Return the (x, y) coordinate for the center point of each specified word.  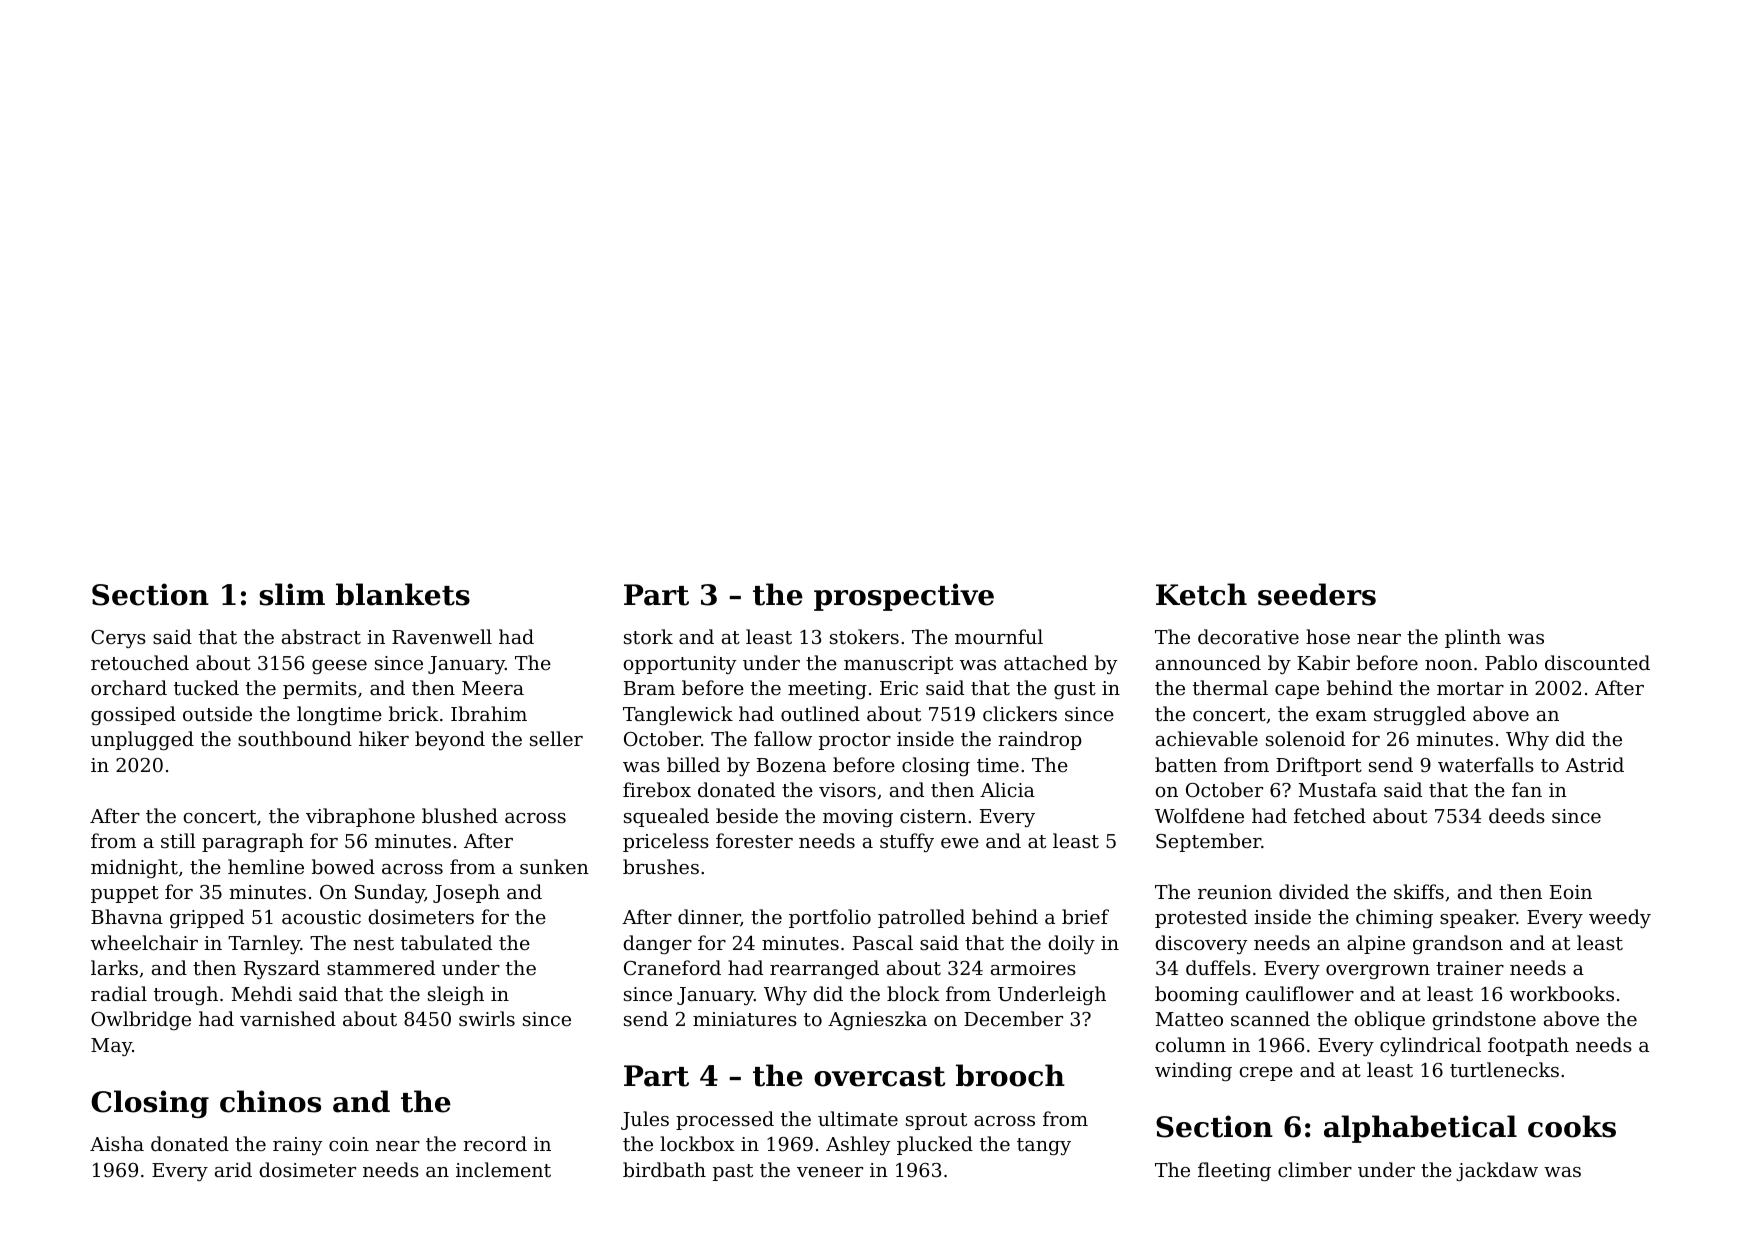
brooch (1010, 1075)
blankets (403, 594)
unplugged (142, 740)
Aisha (117, 1143)
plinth (1473, 638)
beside (747, 815)
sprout (936, 1121)
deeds (1517, 815)
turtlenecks (1504, 1069)
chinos (270, 1101)
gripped (207, 918)
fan (1527, 789)
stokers (864, 636)
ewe (960, 843)
